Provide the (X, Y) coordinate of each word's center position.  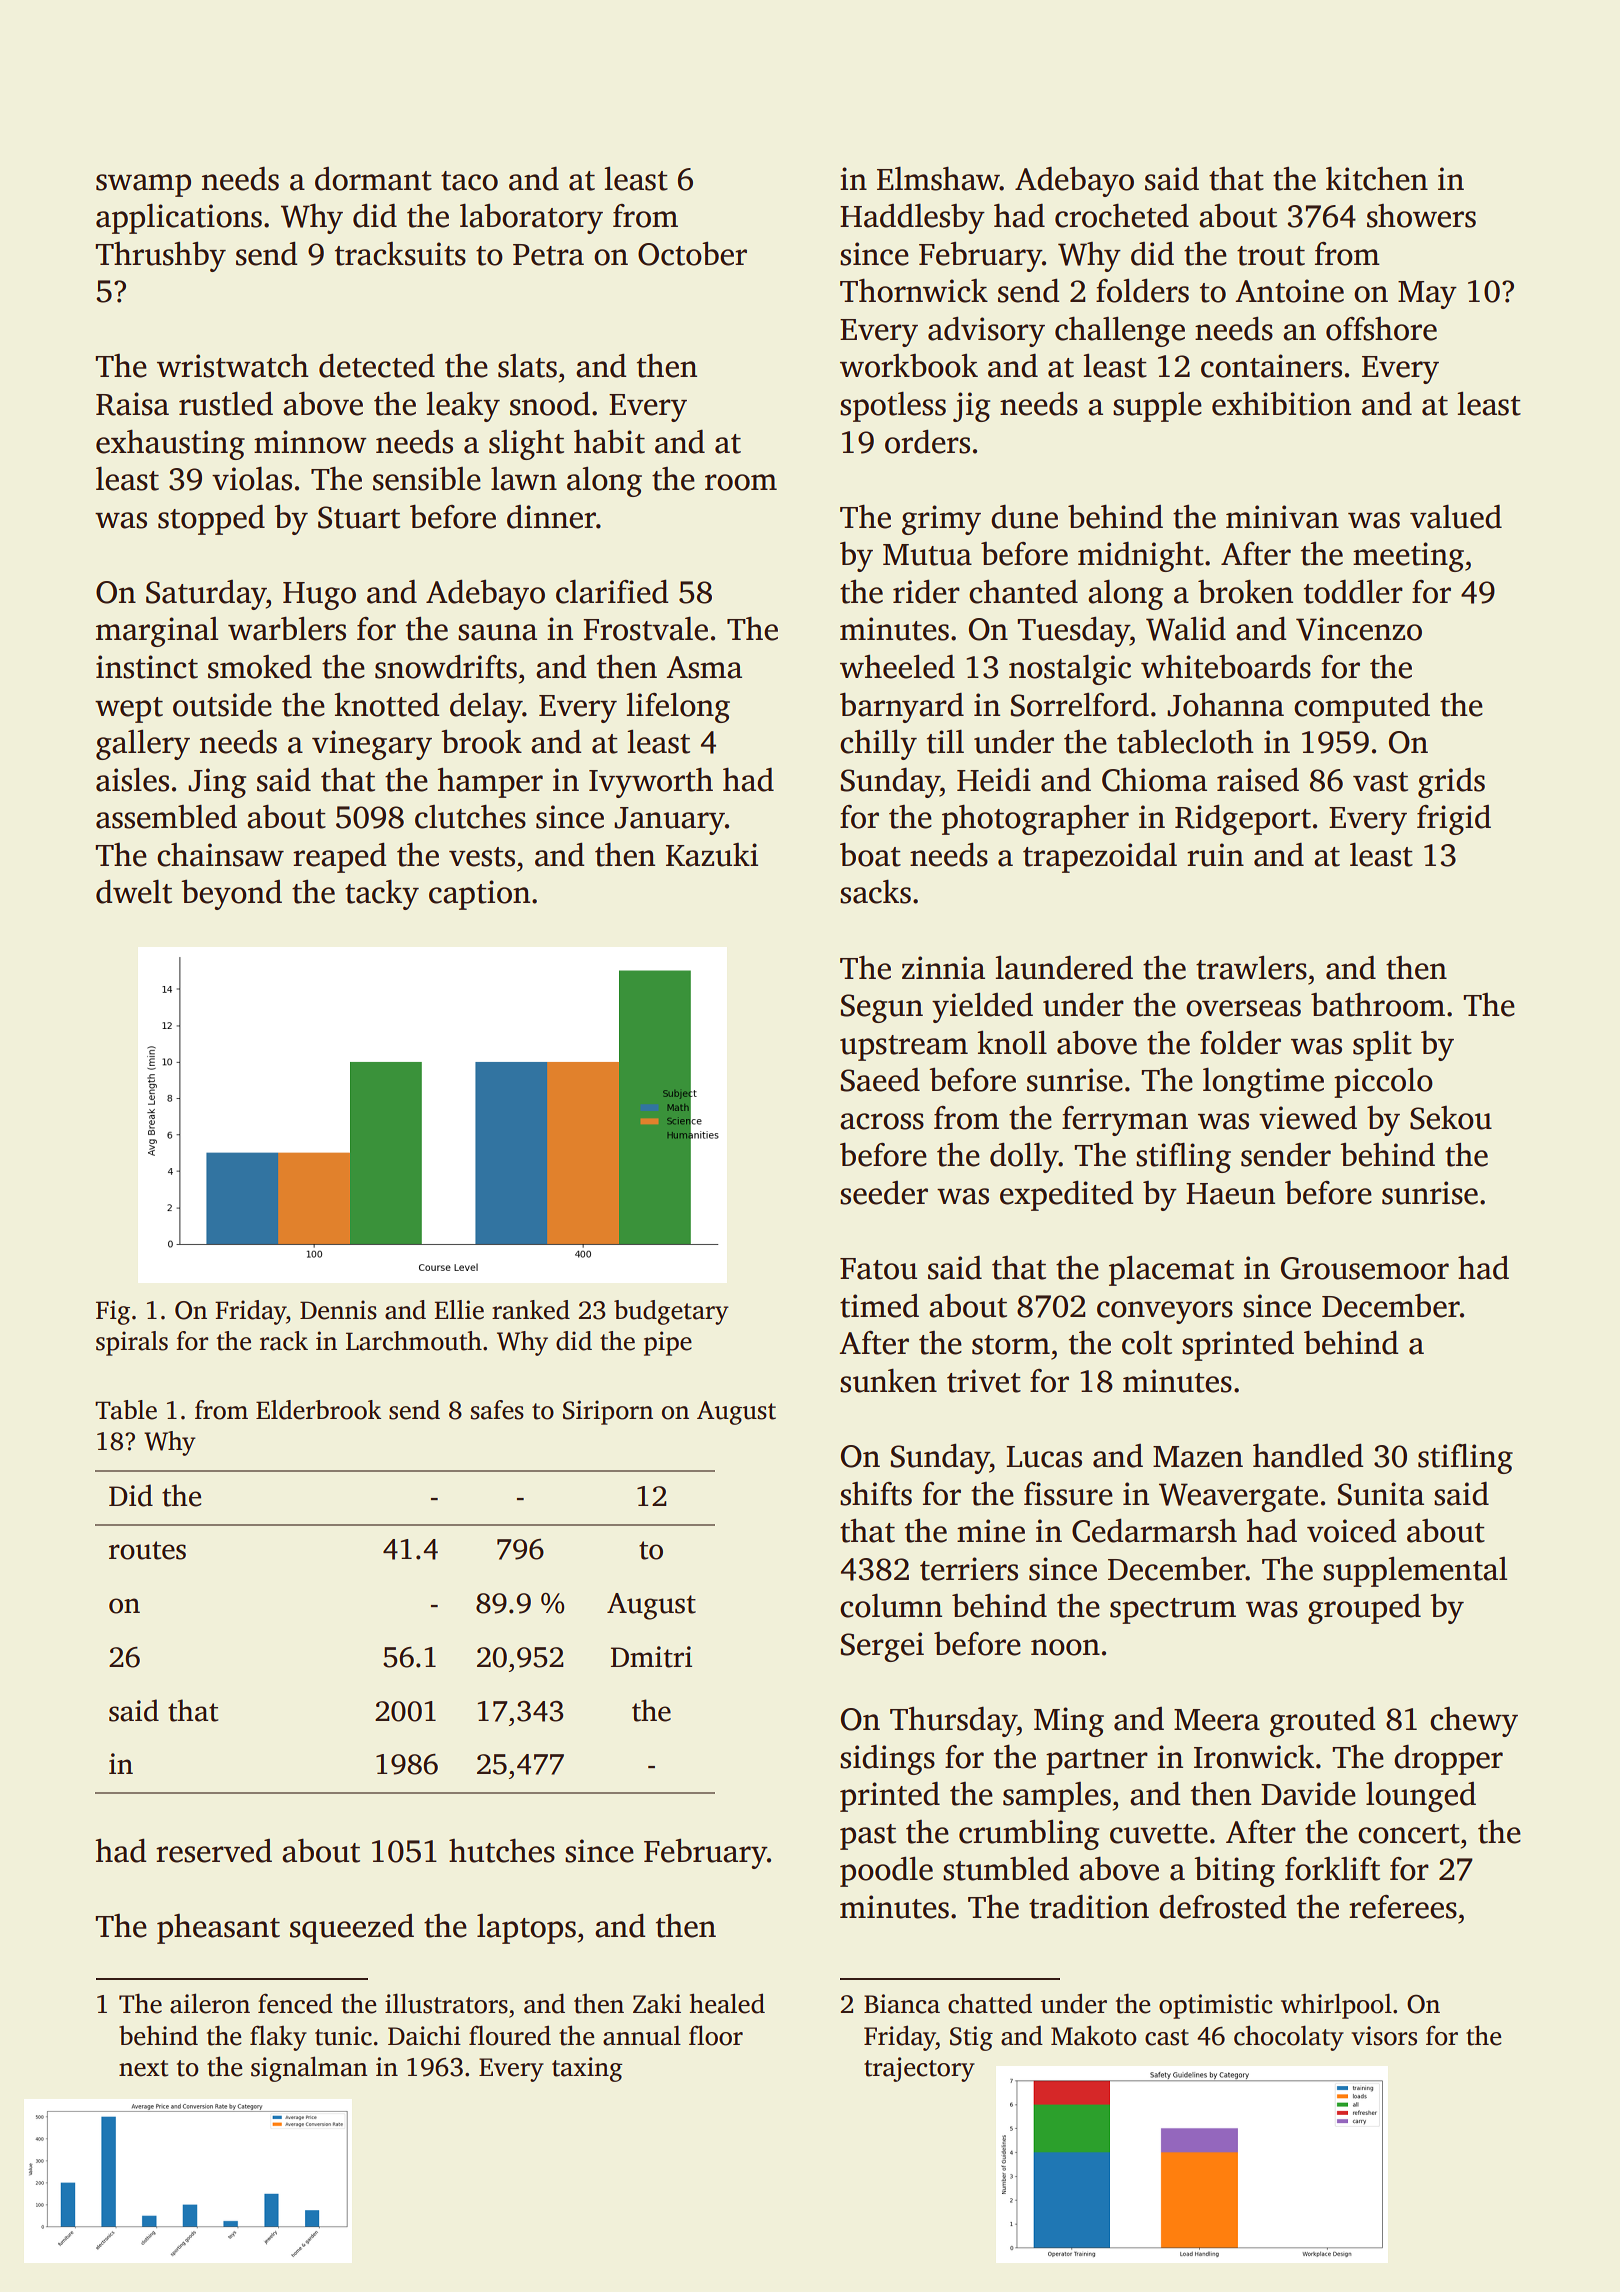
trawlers (1251, 968)
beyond (231, 895)
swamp (143, 185)
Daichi (424, 2035)
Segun (882, 1008)
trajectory (919, 2069)
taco (469, 181)
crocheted (1122, 215)
